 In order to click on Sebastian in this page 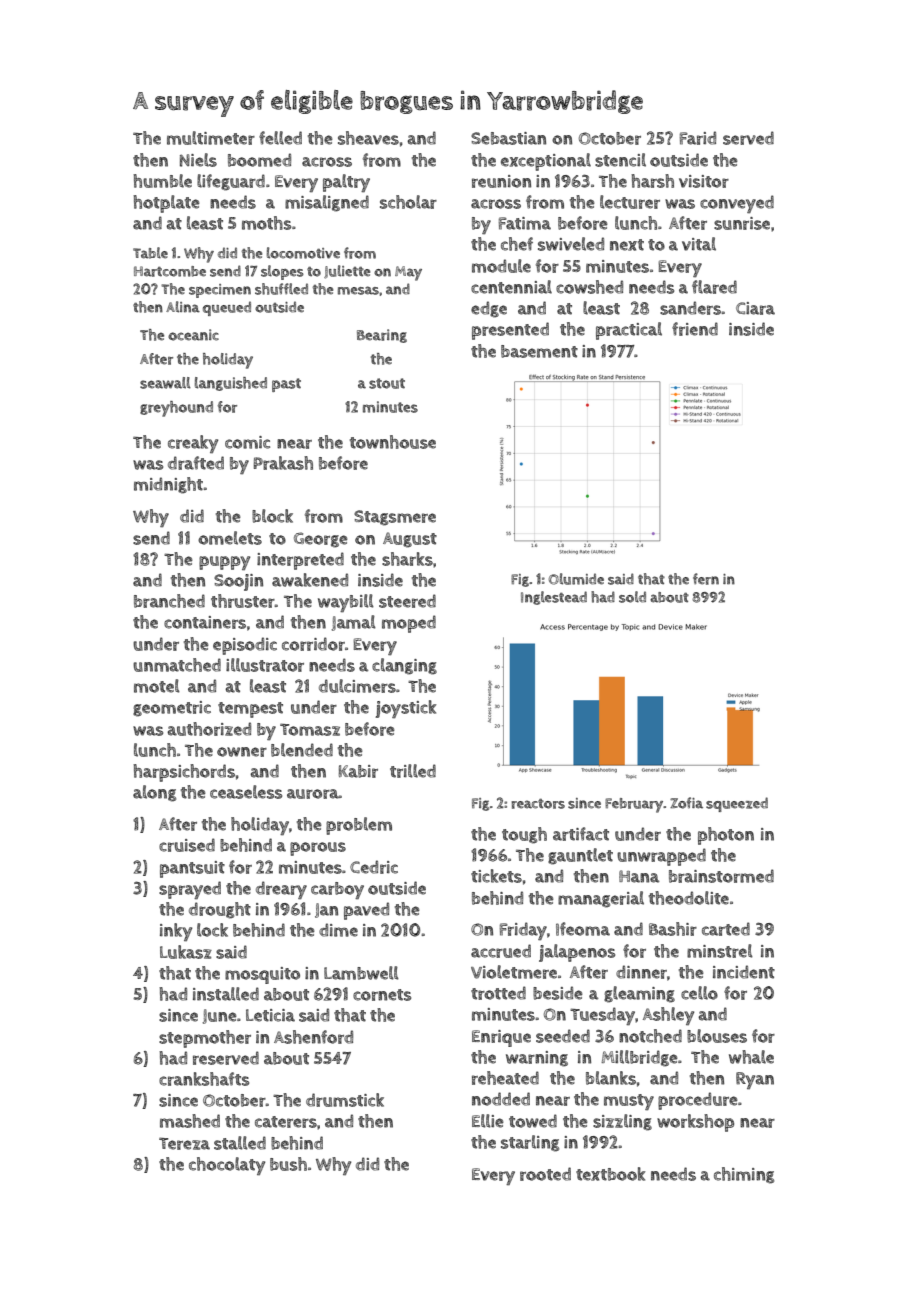, I will do `click(508, 138)`.
